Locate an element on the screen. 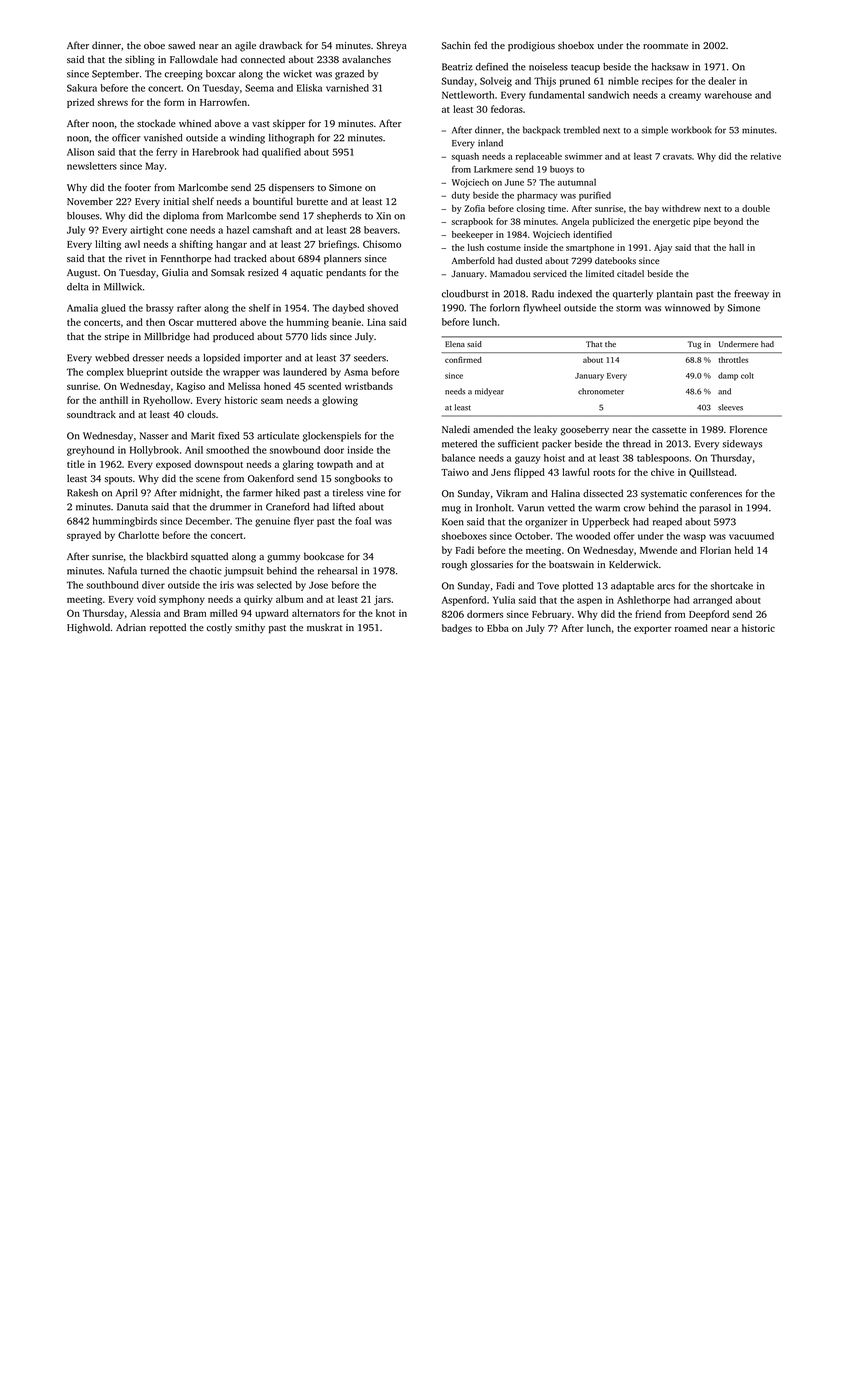  Varun is located at coordinates (530, 508).
